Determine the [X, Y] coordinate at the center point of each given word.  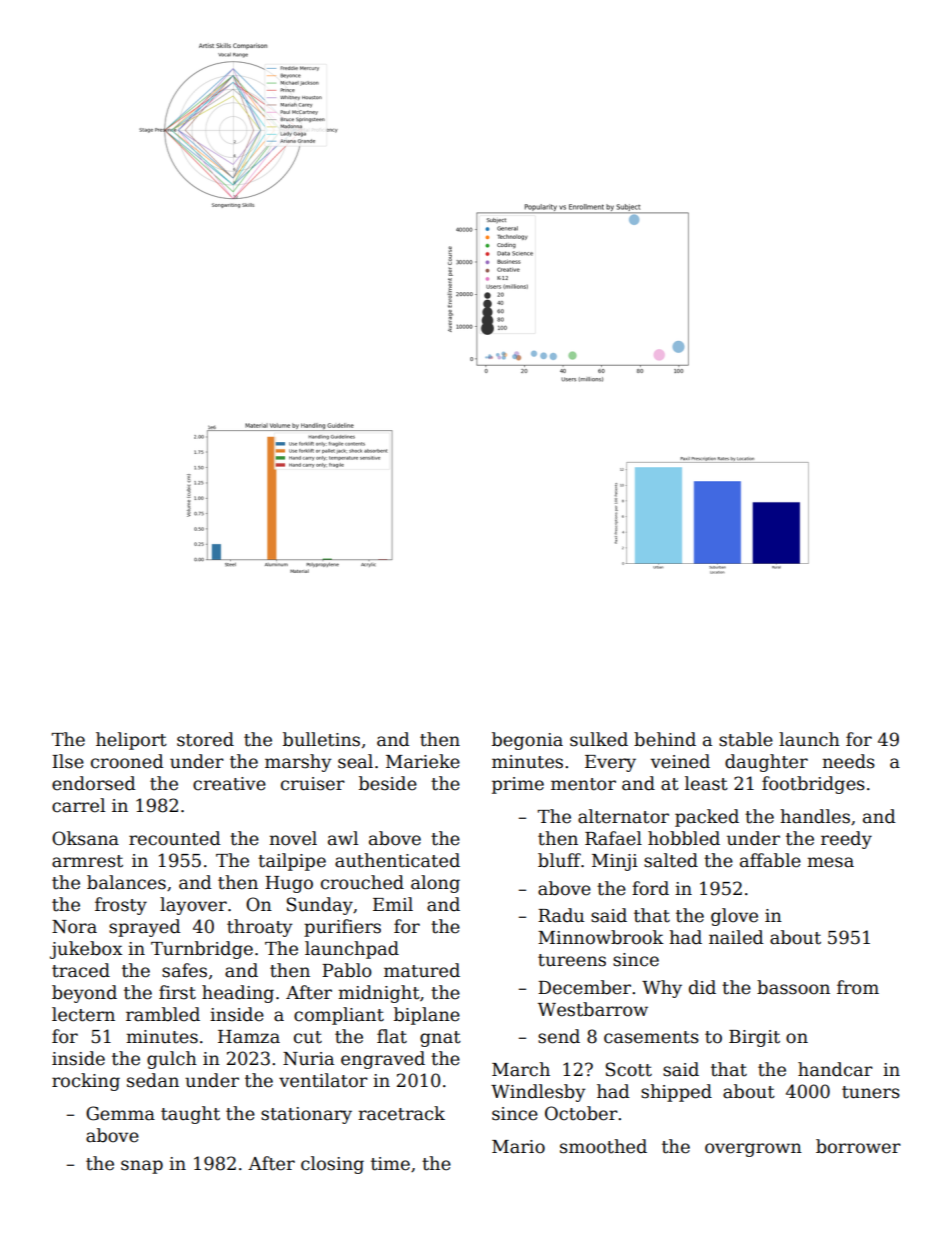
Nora [74, 927]
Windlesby [538, 1093]
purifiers [342, 928]
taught [190, 1115]
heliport [131, 741]
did [702, 987]
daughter [766, 763]
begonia [527, 741]
